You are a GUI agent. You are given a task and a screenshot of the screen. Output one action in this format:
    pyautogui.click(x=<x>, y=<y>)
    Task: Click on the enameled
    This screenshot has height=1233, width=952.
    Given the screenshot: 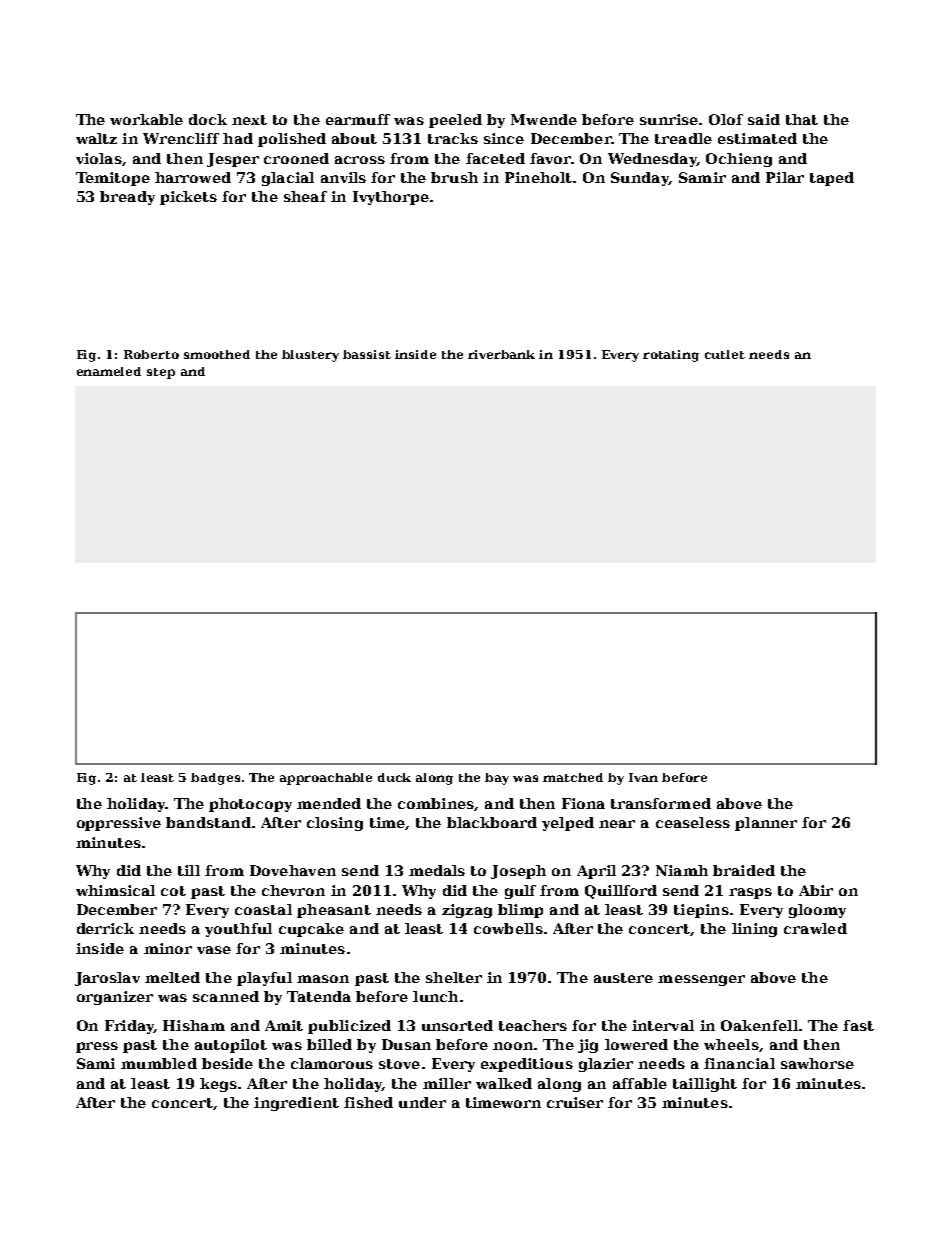 What is the action you would take?
    pyautogui.click(x=109, y=371)
